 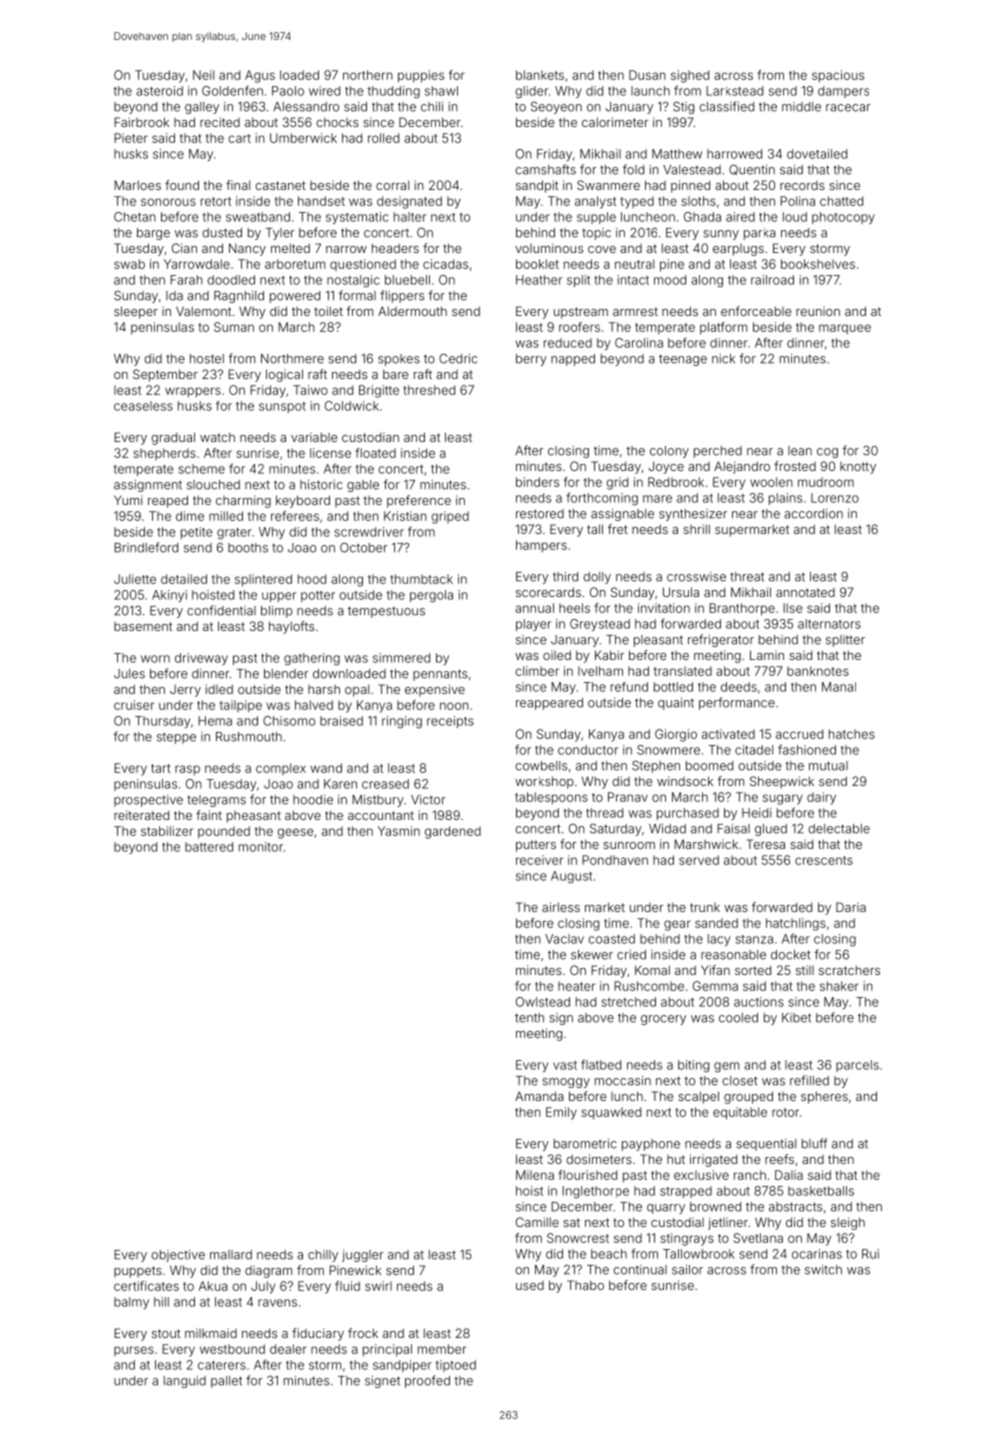 I want to click on purses, so click(x=134, y=1351).
